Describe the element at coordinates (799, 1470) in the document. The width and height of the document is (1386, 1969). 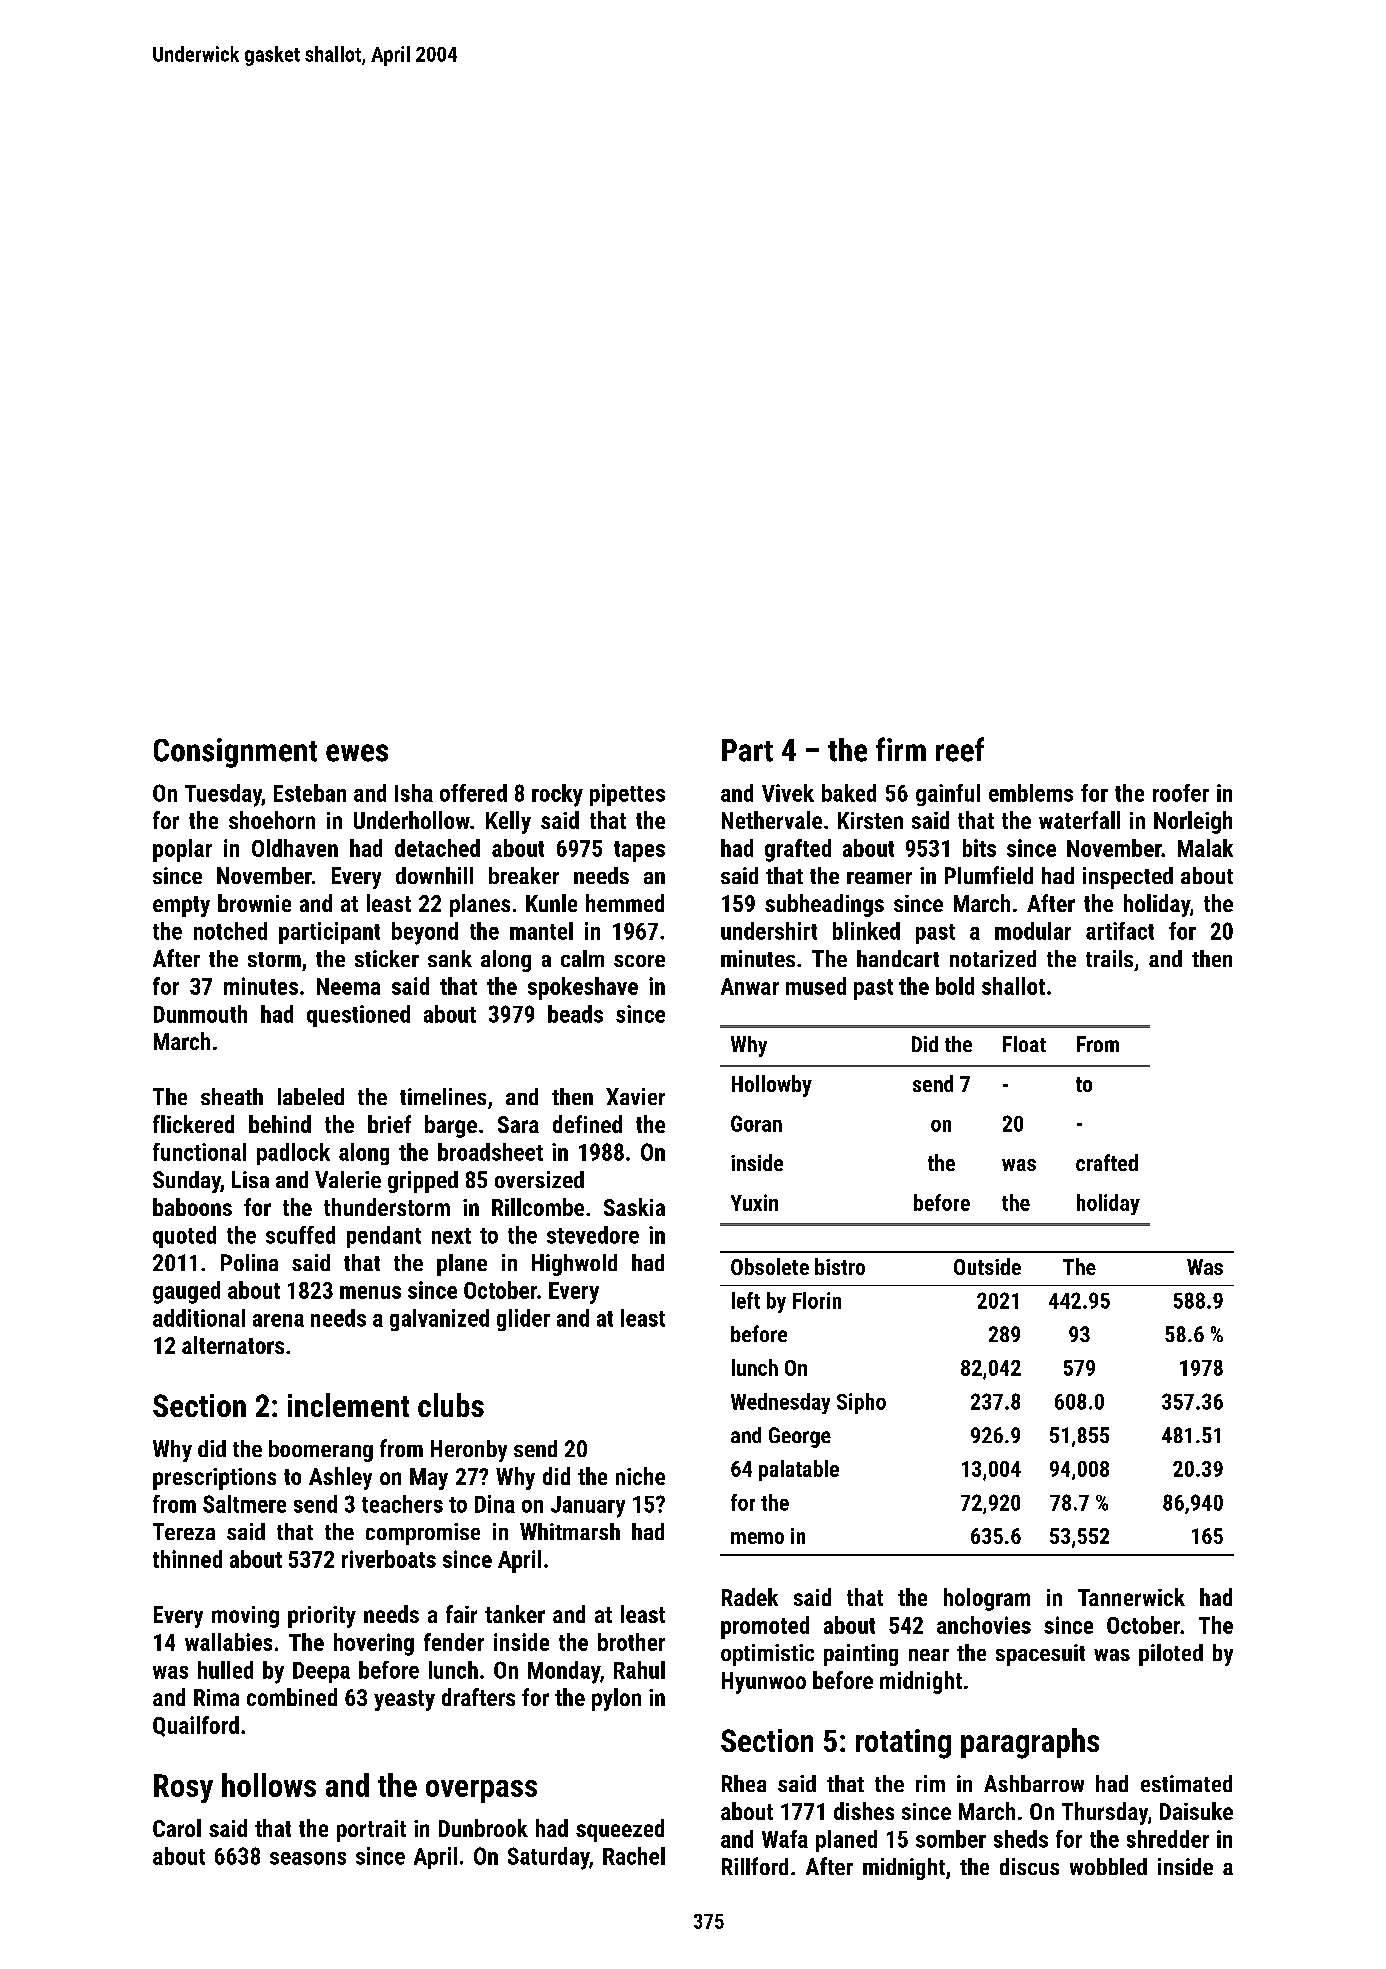
I see `palatable` at that location.
